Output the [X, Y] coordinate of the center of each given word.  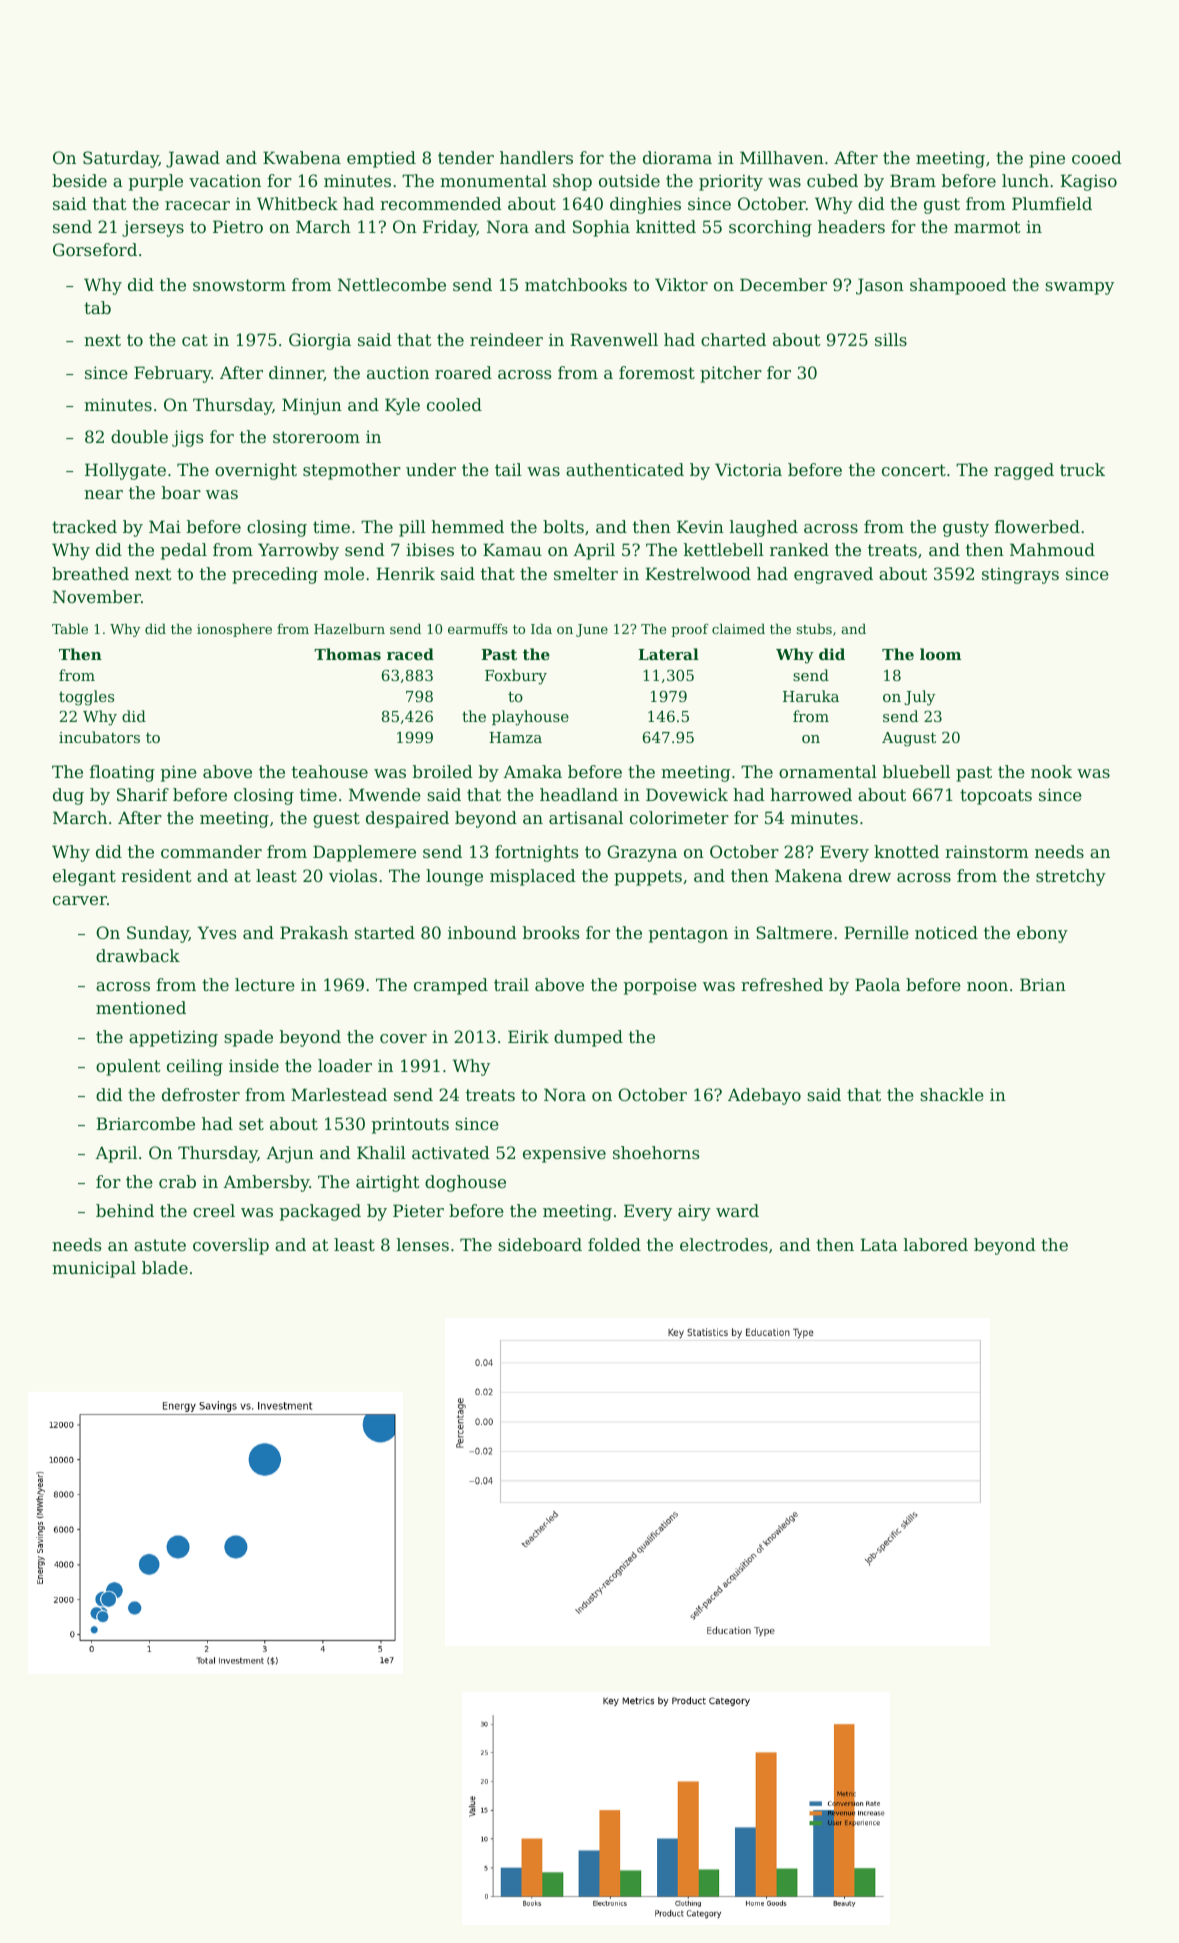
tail [508, 469]
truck [1082, 469]
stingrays [1020, 575]
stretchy [1071, 877]
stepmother [352, 471]
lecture [265, 984]
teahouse [330, 771]
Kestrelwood [698, 573]
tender [466, 157]
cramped [451, 986]
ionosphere [234, 630]
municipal [94, 1269]
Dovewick [687, 794]
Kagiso [1088, 182]
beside [79, 180]
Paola [877, 984]
